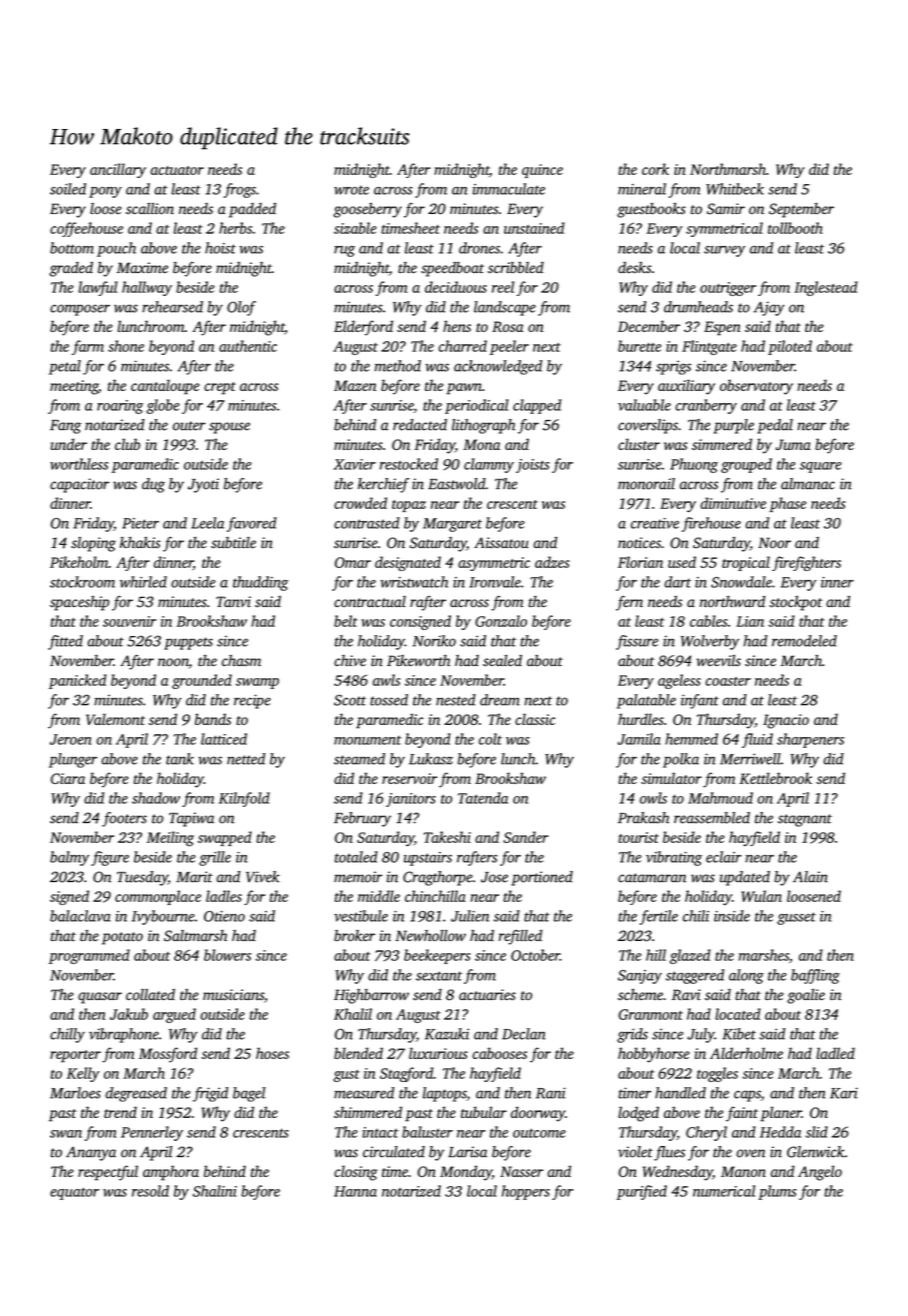  Describe the element at coordinates (431, 759) in the screenshot. I see `Lukasz` at that location.
